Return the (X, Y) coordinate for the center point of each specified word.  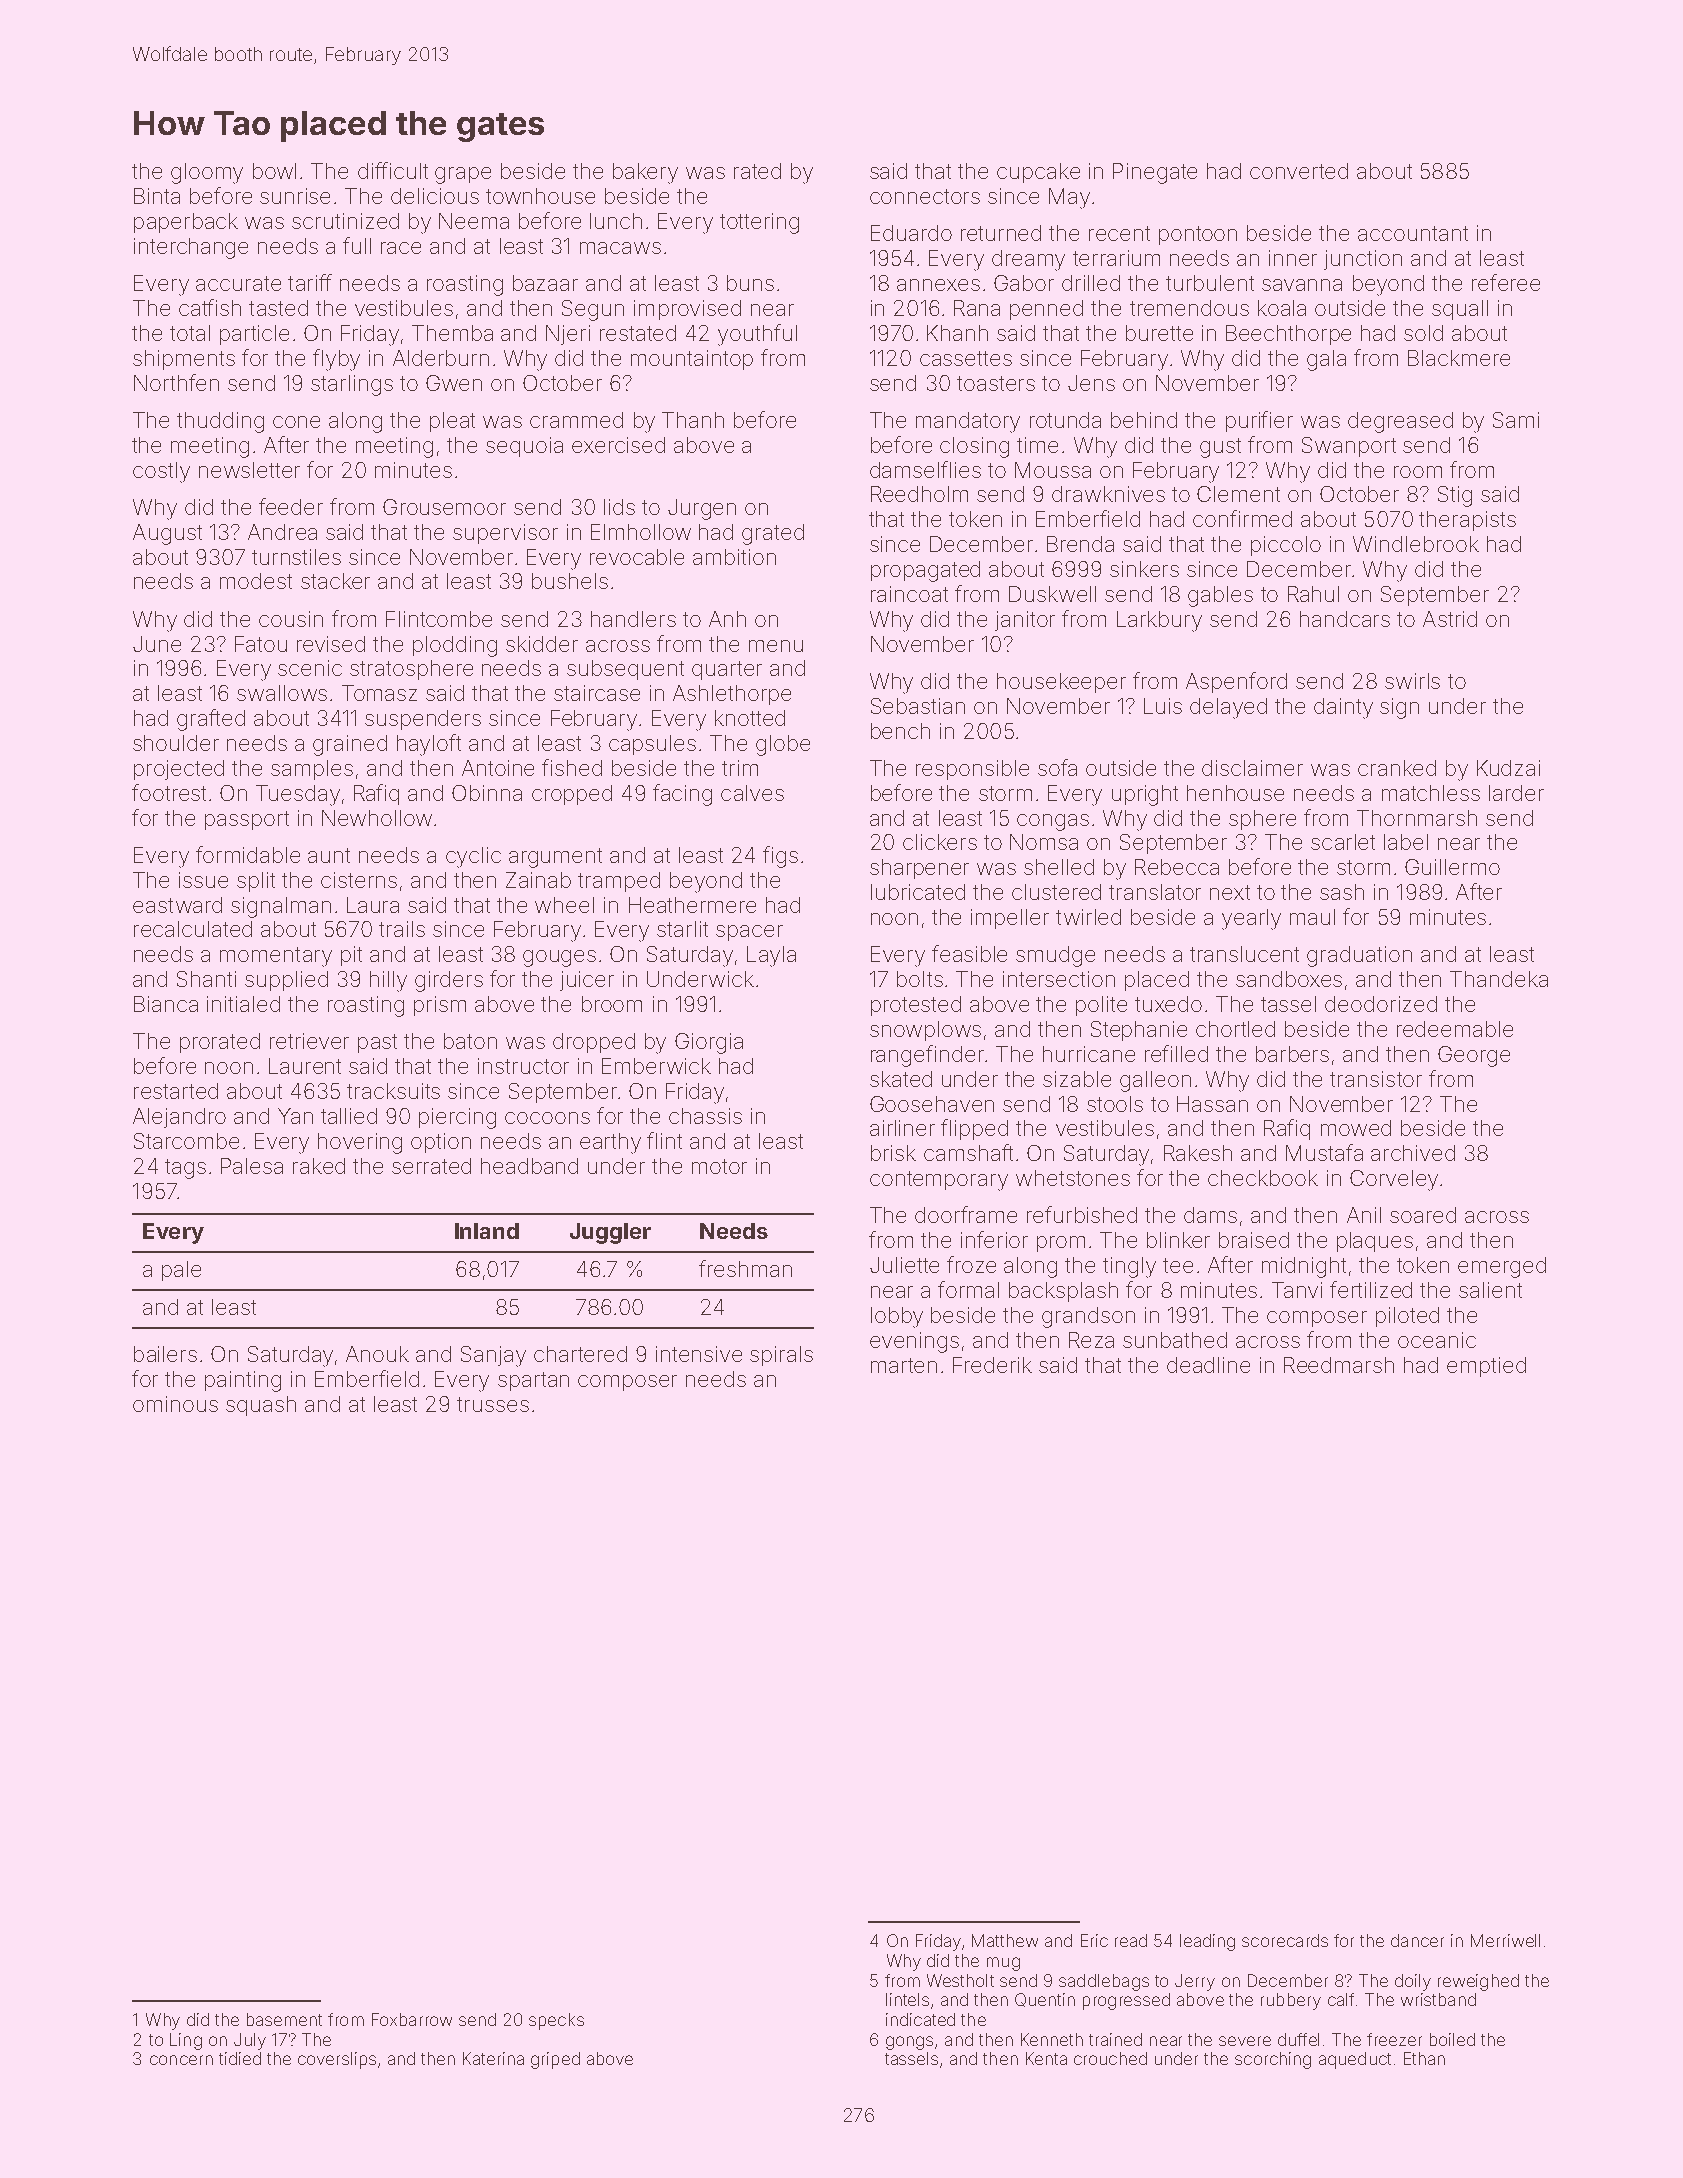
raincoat (909, 594)
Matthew (1005, 1940)
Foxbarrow (412, 2019)
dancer (1417, 1940)
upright (1145, 795)
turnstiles (296, 557)
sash (1342, 892)
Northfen (176, 382)
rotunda (1065, 420)
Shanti (206, 979)
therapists (1467, 521)
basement (284, 2019)
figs (780, 857)
